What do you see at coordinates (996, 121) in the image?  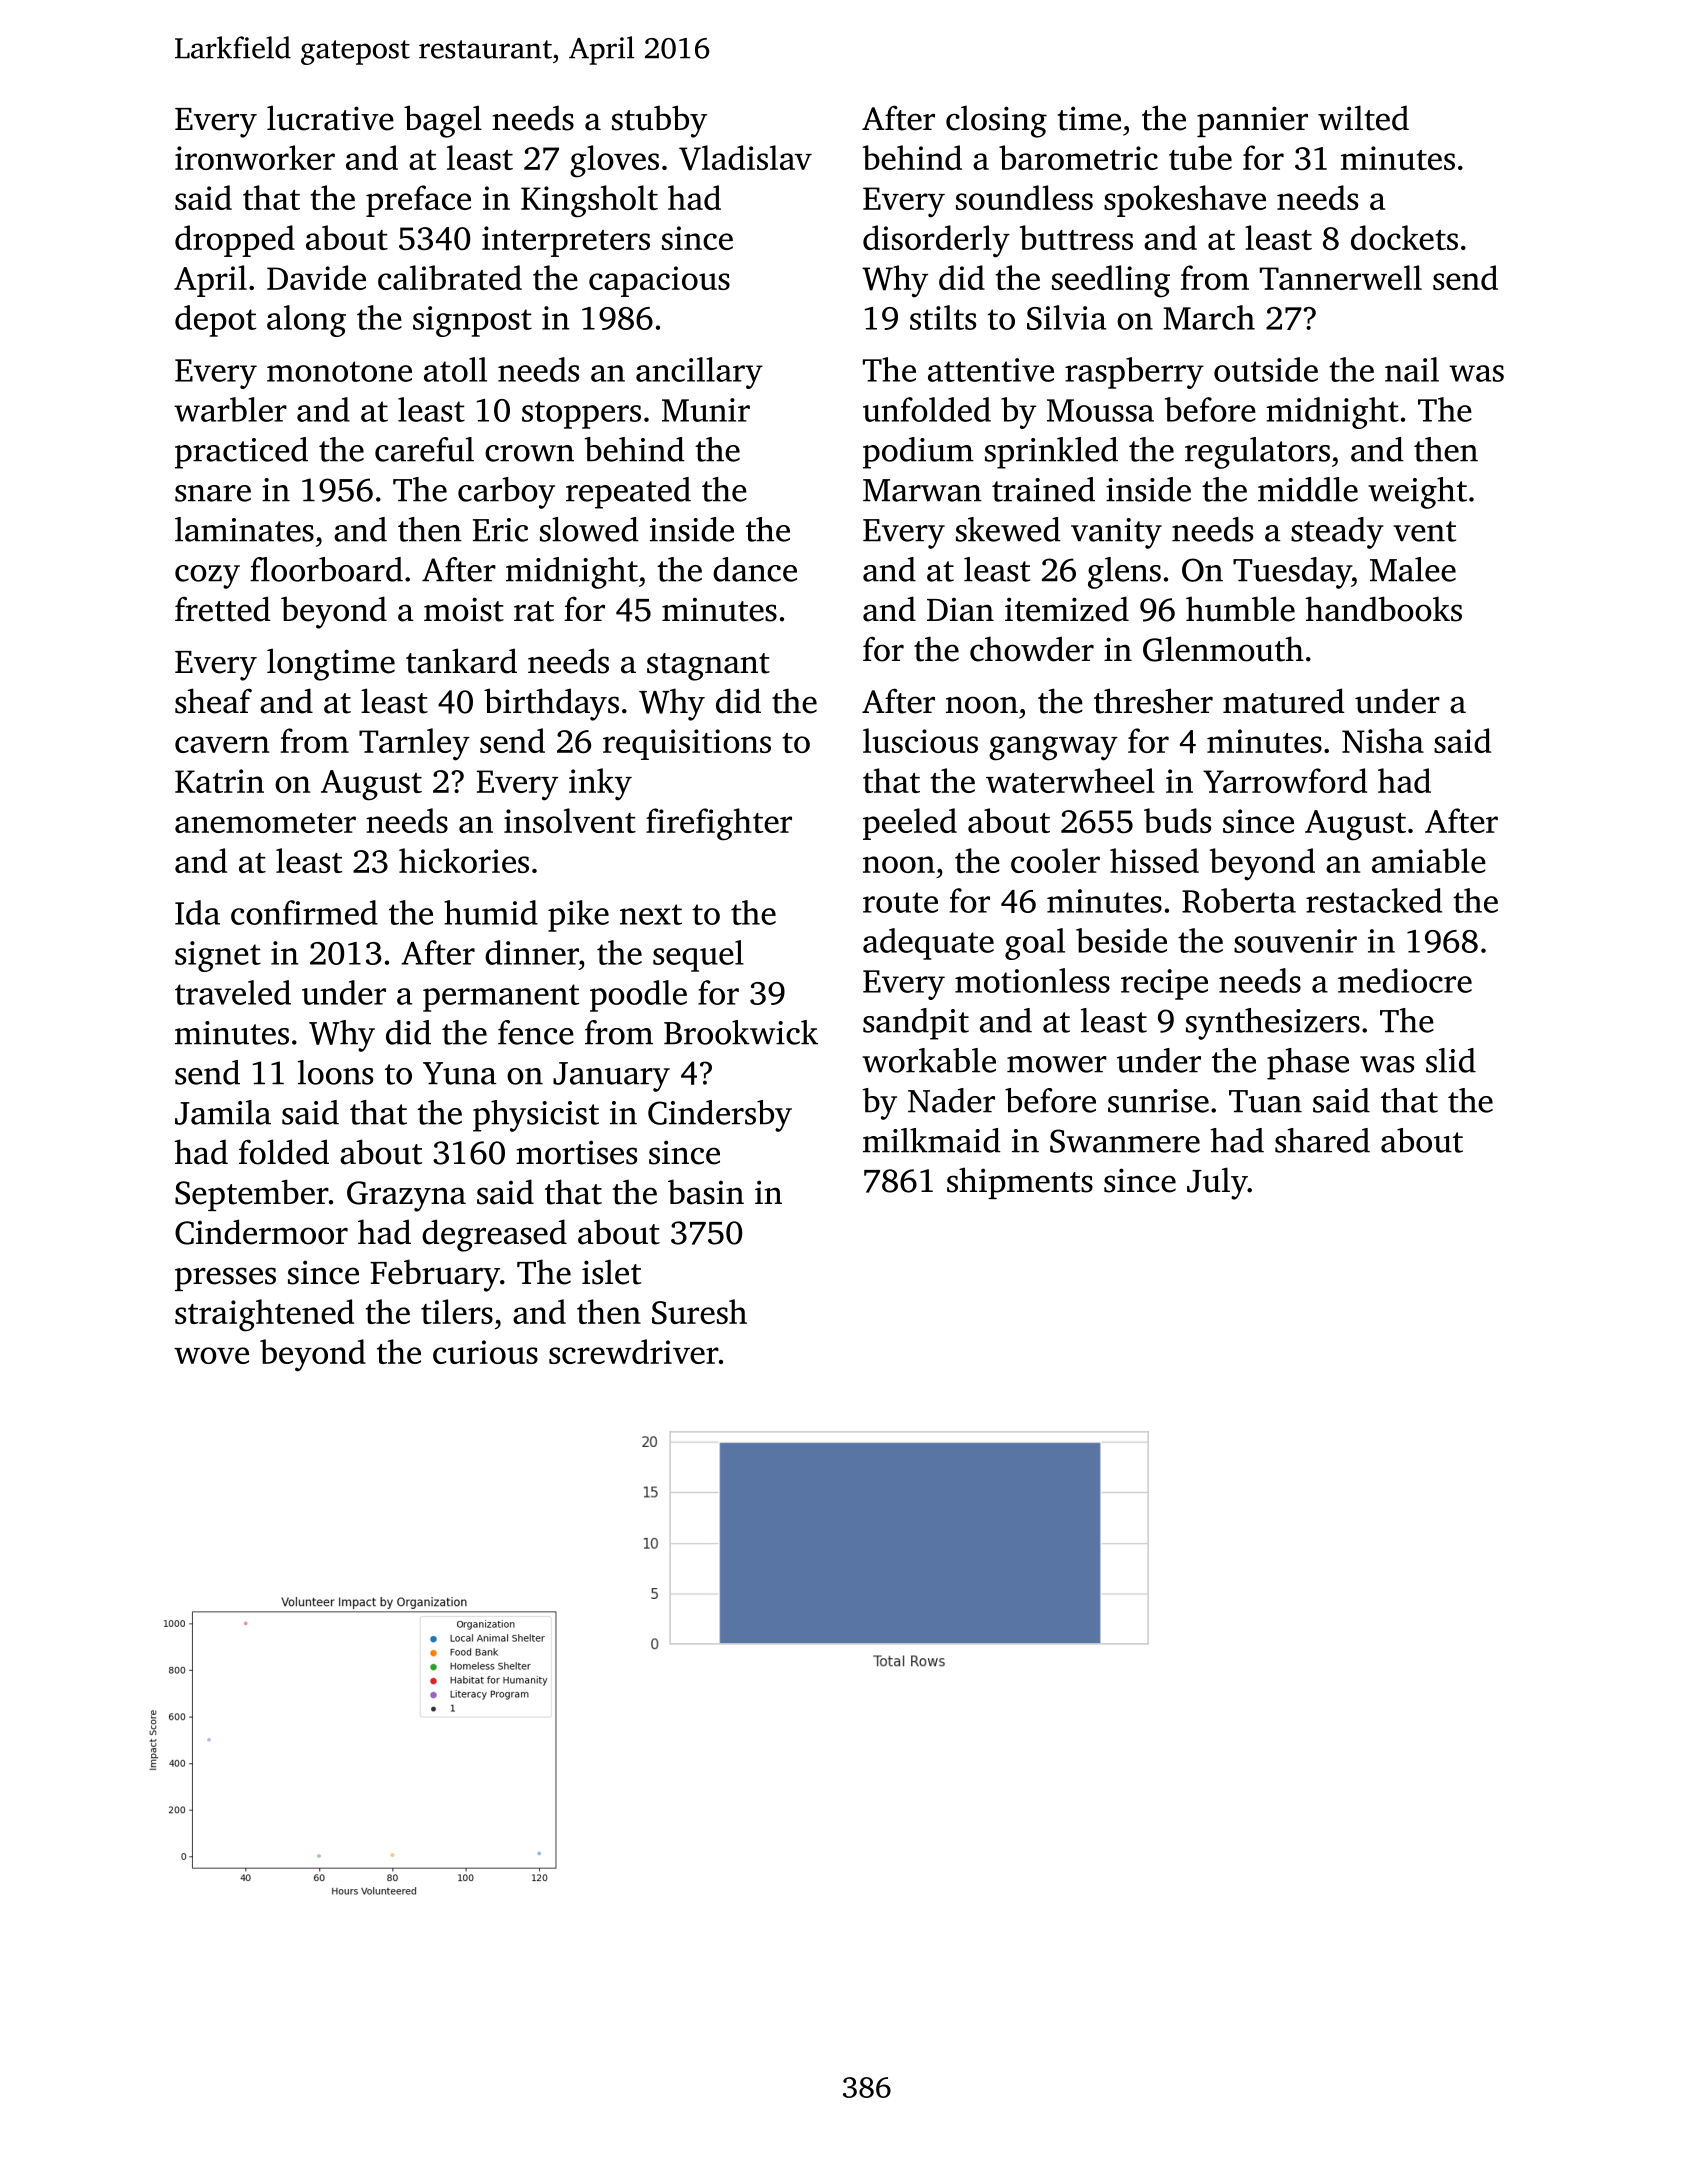 I see `closing` at bounding box center [996, 121].
